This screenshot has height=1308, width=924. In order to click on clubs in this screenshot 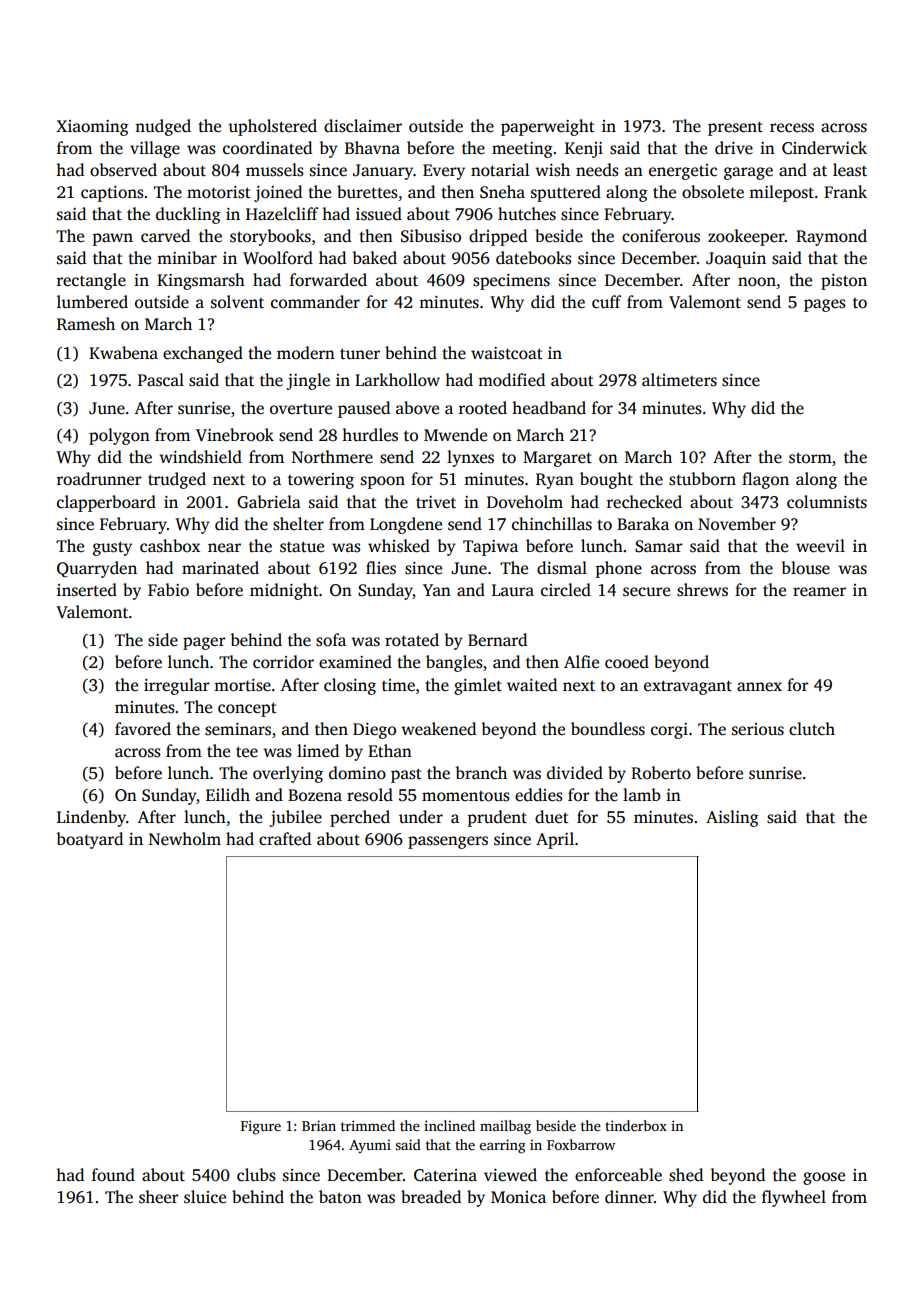, I will do `click(256, 1175)`.
